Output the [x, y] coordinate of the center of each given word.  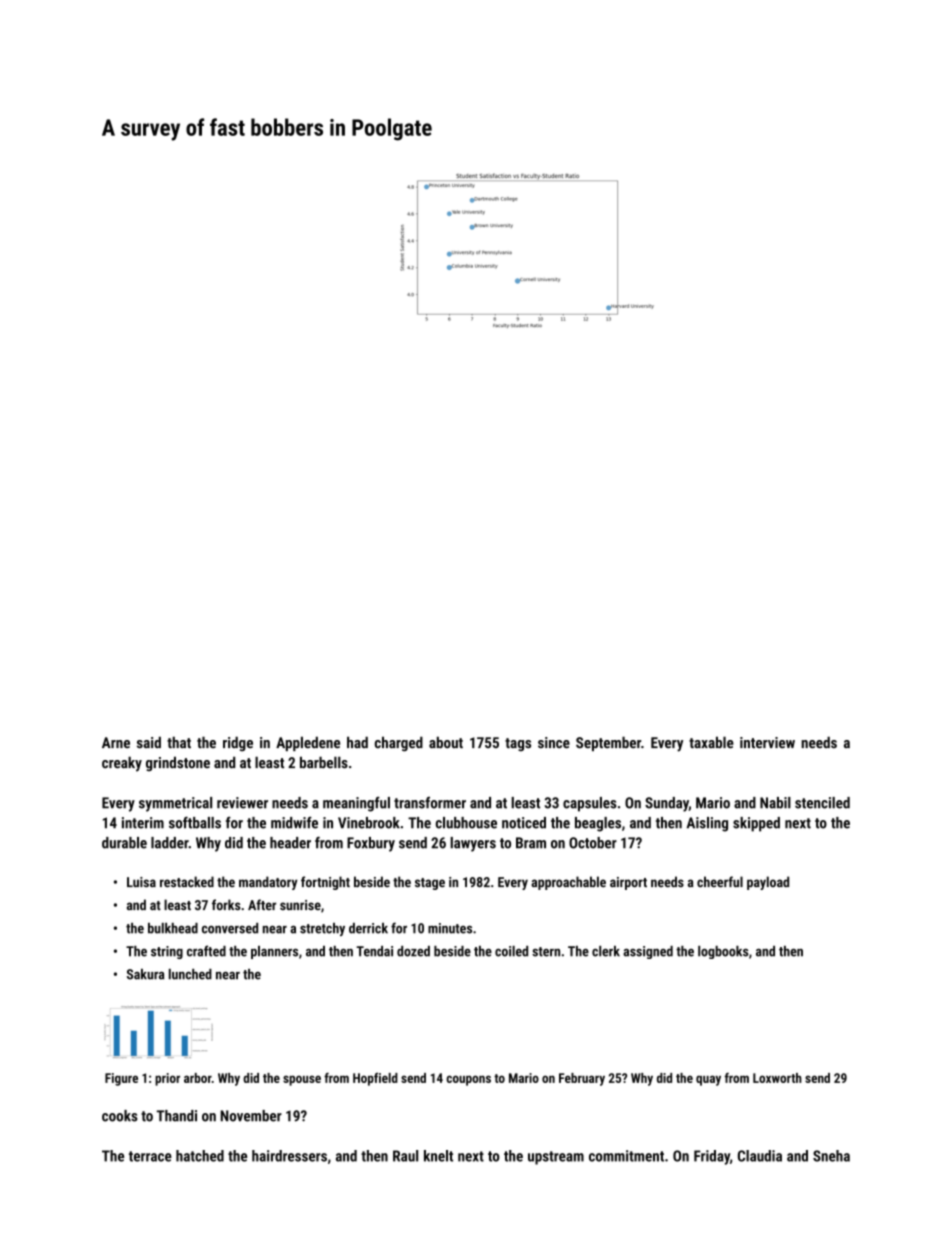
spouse [302, 1080]
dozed [413, 951]
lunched [190, 974]
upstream [556, 1158]
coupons [468, 1080]
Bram [531, 843]
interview [767, 743]
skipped [756, 824]
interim [143, 823]
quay [708, 1080]
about [446, 742]
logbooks [723, 952]
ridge [238, 744]
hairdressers [289, 1156]
